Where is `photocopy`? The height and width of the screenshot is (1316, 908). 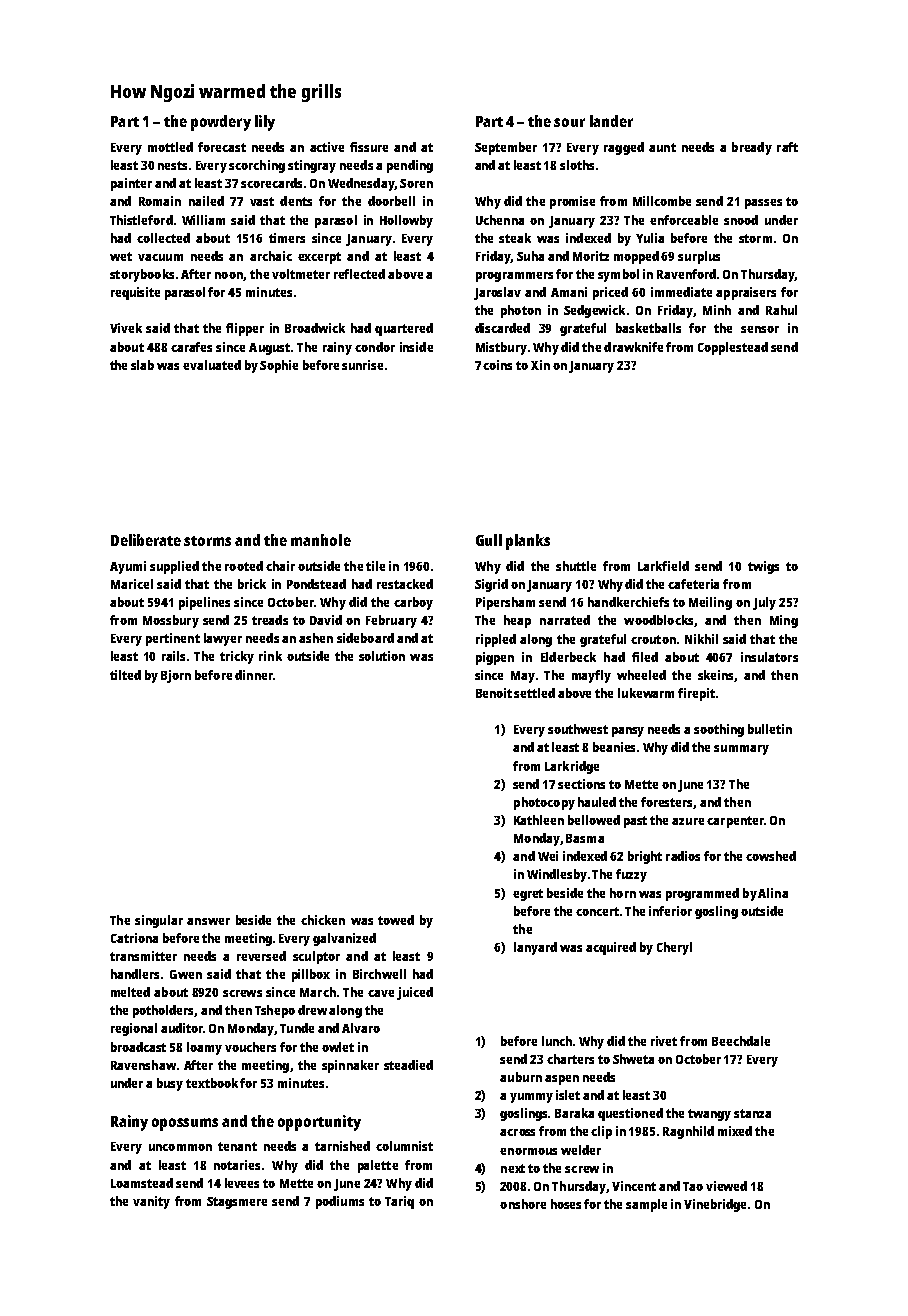 photocopy is located at coordinates (544, 803).
